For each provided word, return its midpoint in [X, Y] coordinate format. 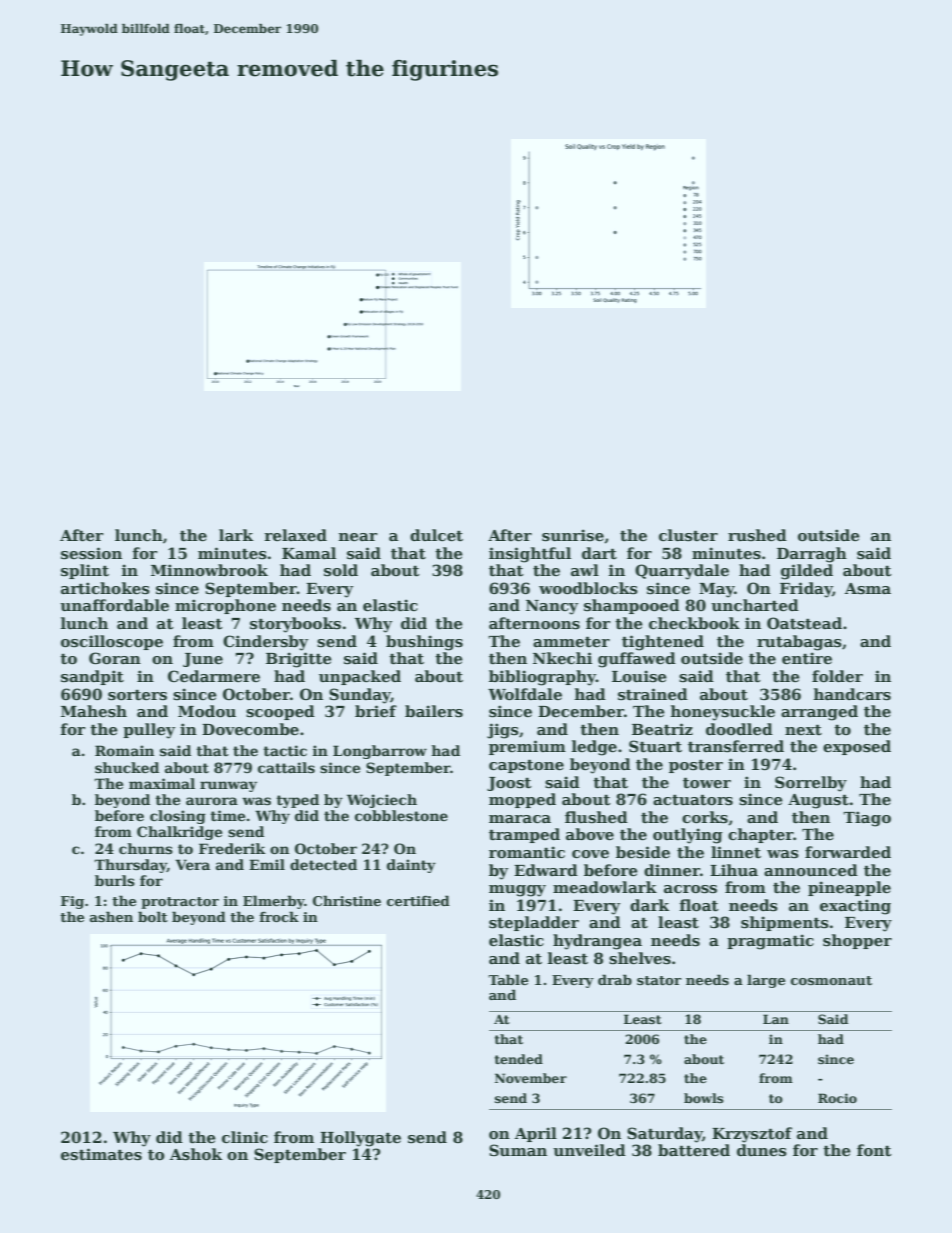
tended [519, 1059]
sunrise [573, 535]
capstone [526, 766]
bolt [153, 916]
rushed [757, 535]
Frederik [232, 848]
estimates [101, 1154]
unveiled [589, 1150]
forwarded [848, 852]
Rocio [837, 1098]
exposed [857, 747]
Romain [124, 750]
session [91, 553]
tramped [524, 835]
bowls [704, 1098]
